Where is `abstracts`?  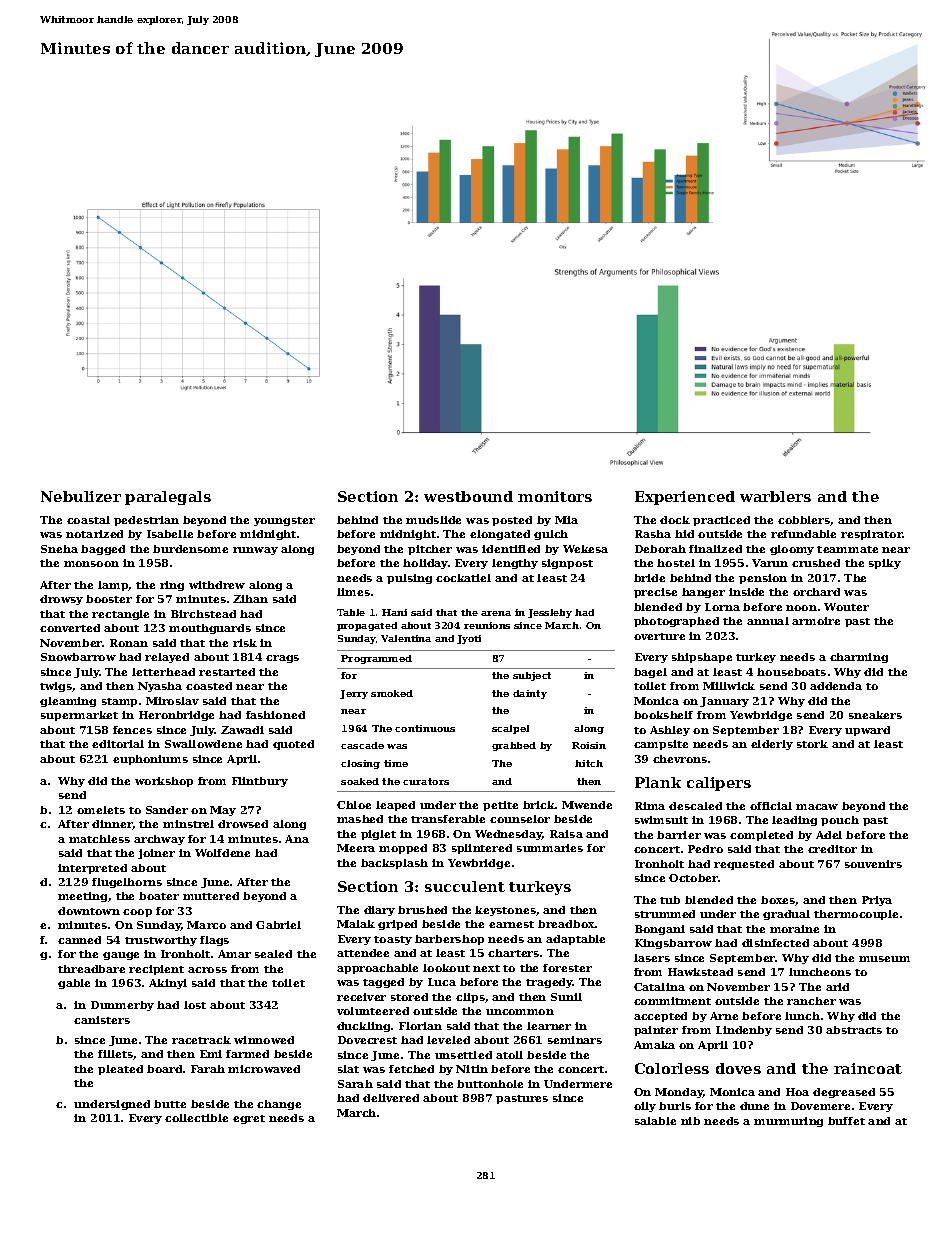
abstracts is located at coordinates (854, 1030).
